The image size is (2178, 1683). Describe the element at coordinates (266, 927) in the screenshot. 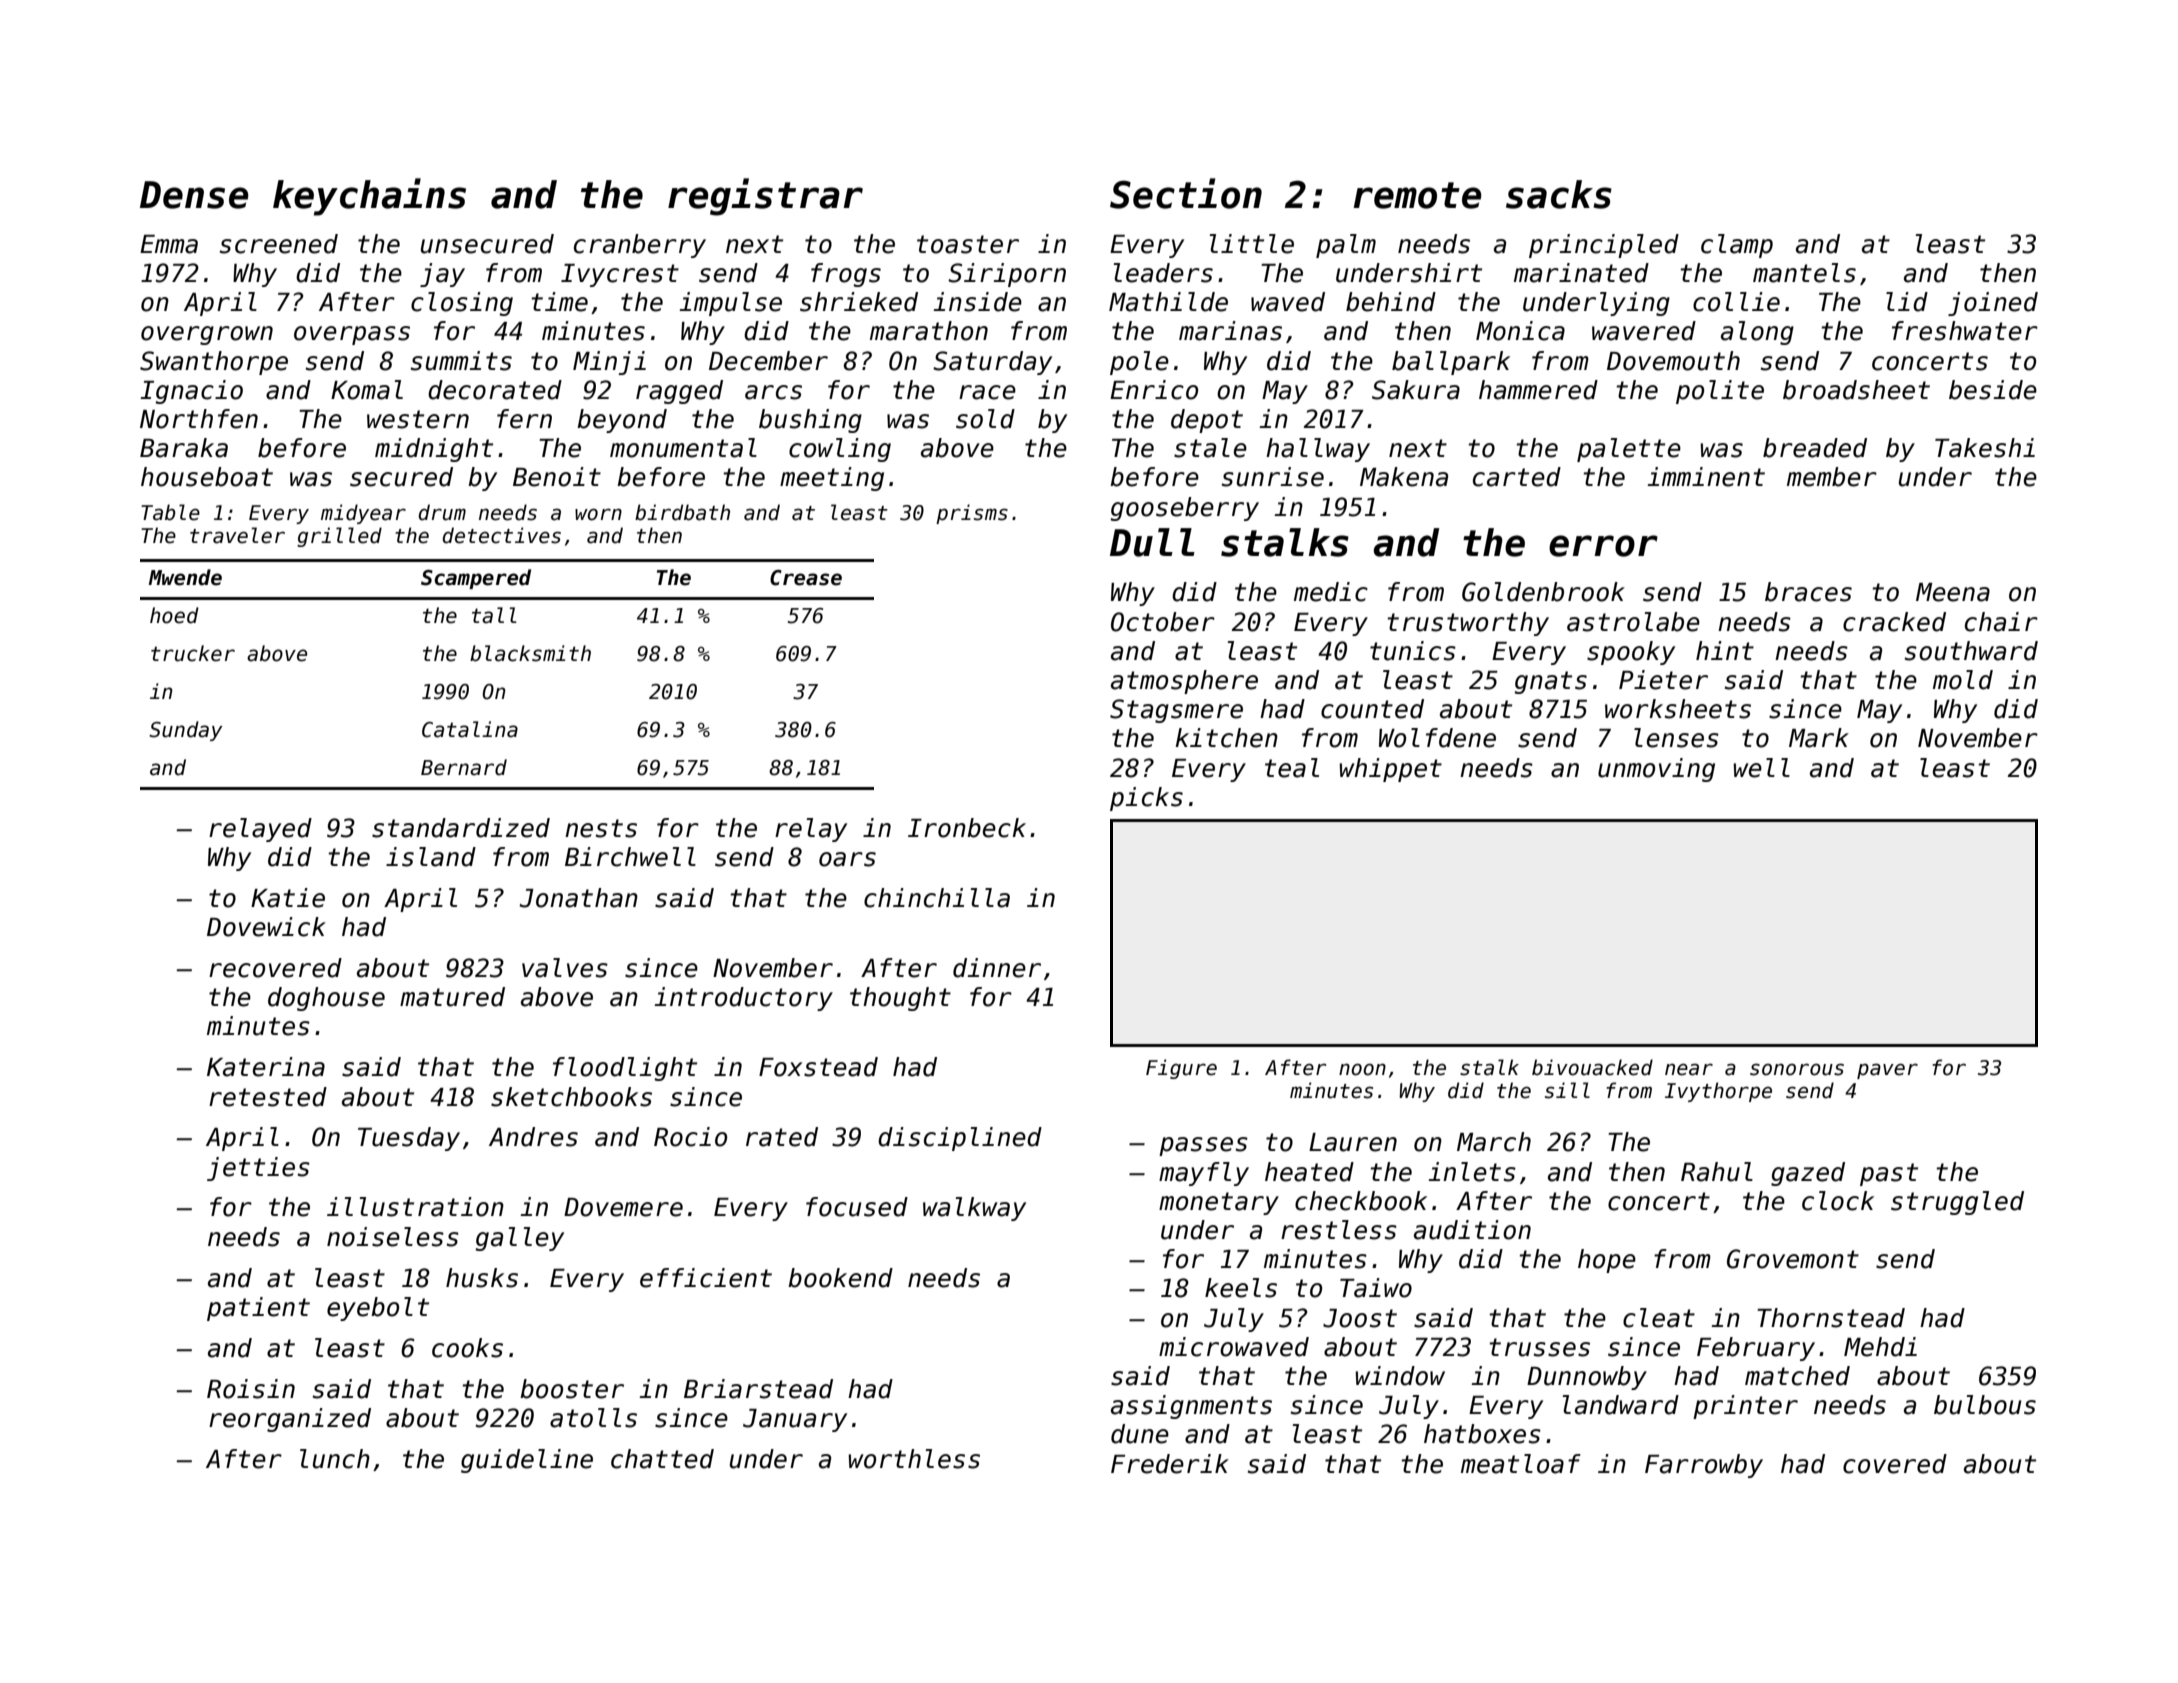

I see `Dovewick` at that location.
